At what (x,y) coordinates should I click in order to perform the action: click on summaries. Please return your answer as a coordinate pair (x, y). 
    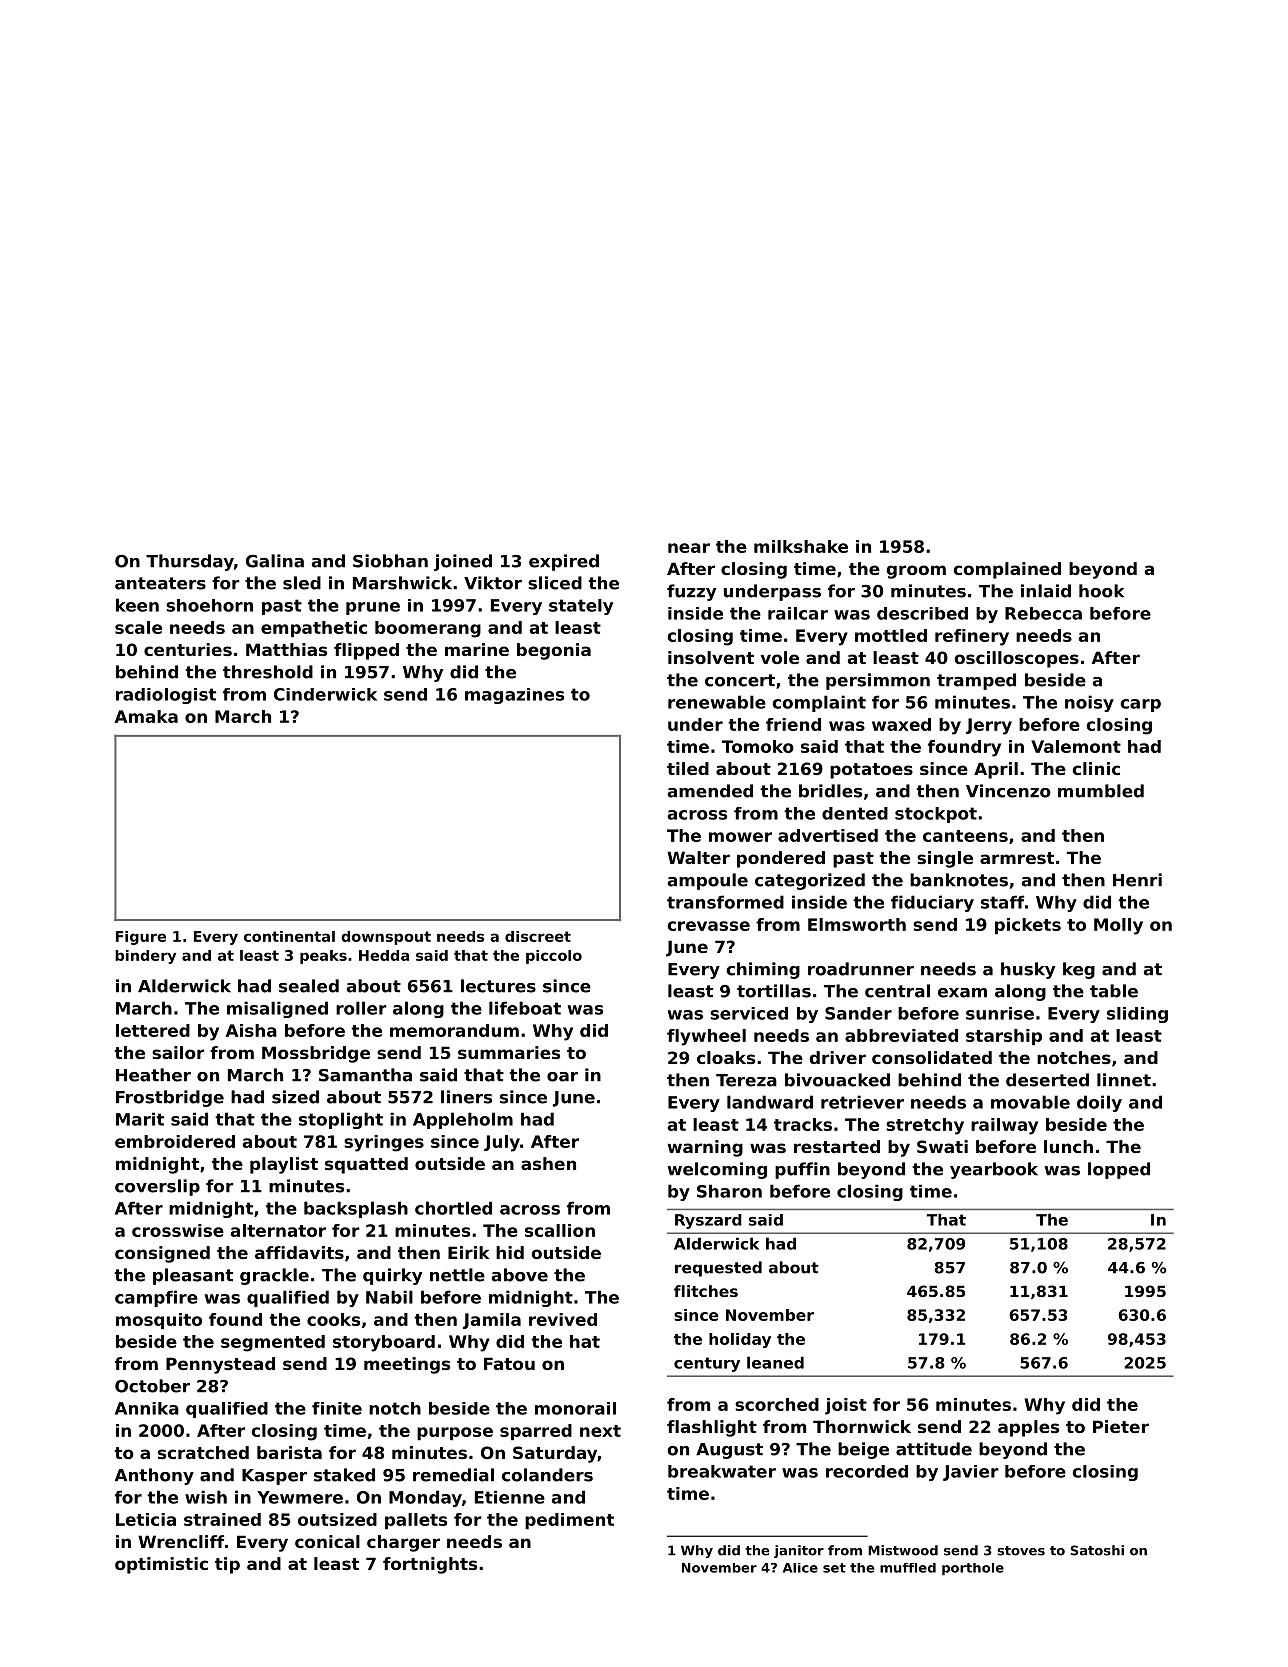
    Looking at the image, I should click on (509, 1052).
